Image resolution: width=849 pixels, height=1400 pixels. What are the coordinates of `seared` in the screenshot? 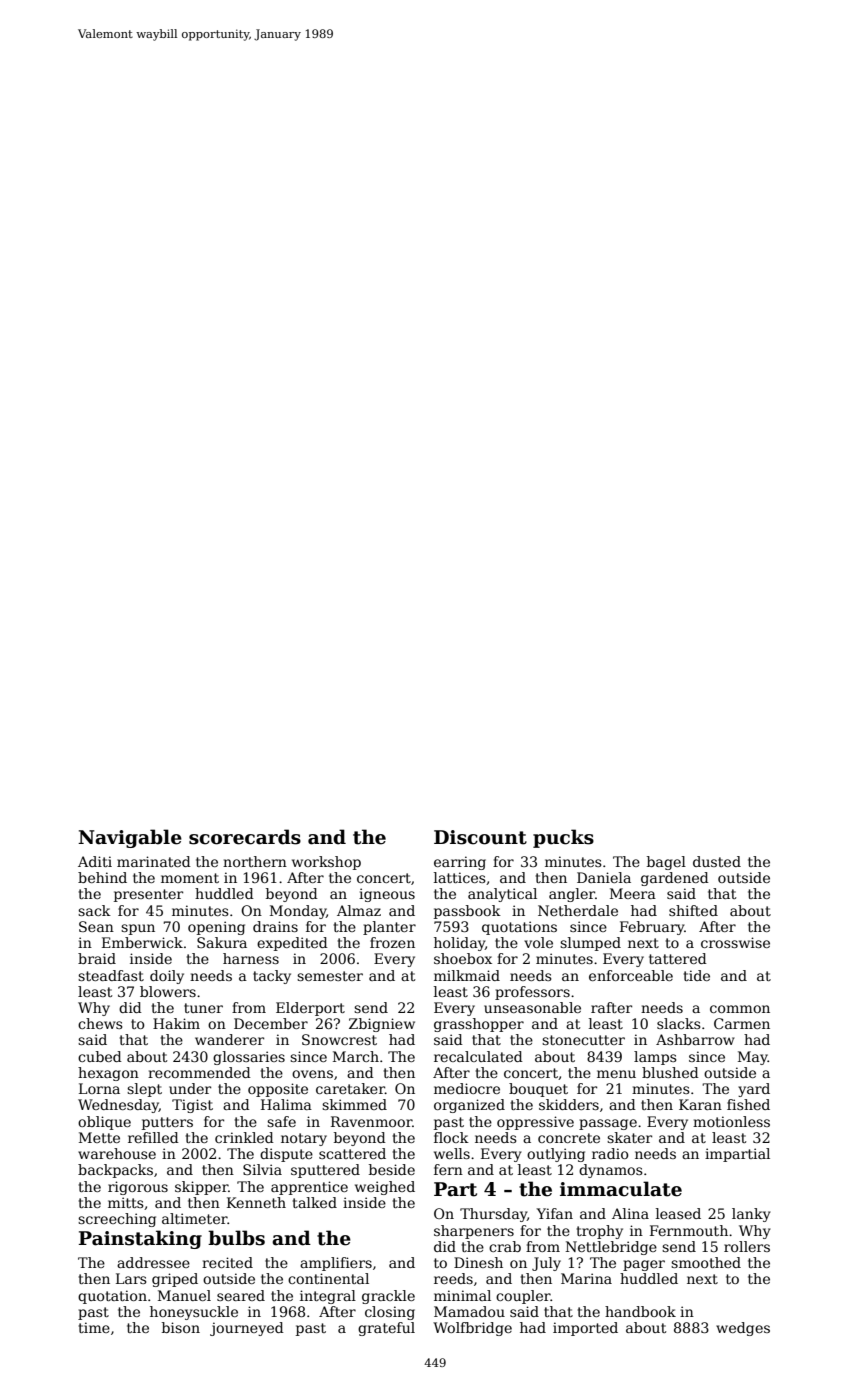 It's located at (241, 1295).
